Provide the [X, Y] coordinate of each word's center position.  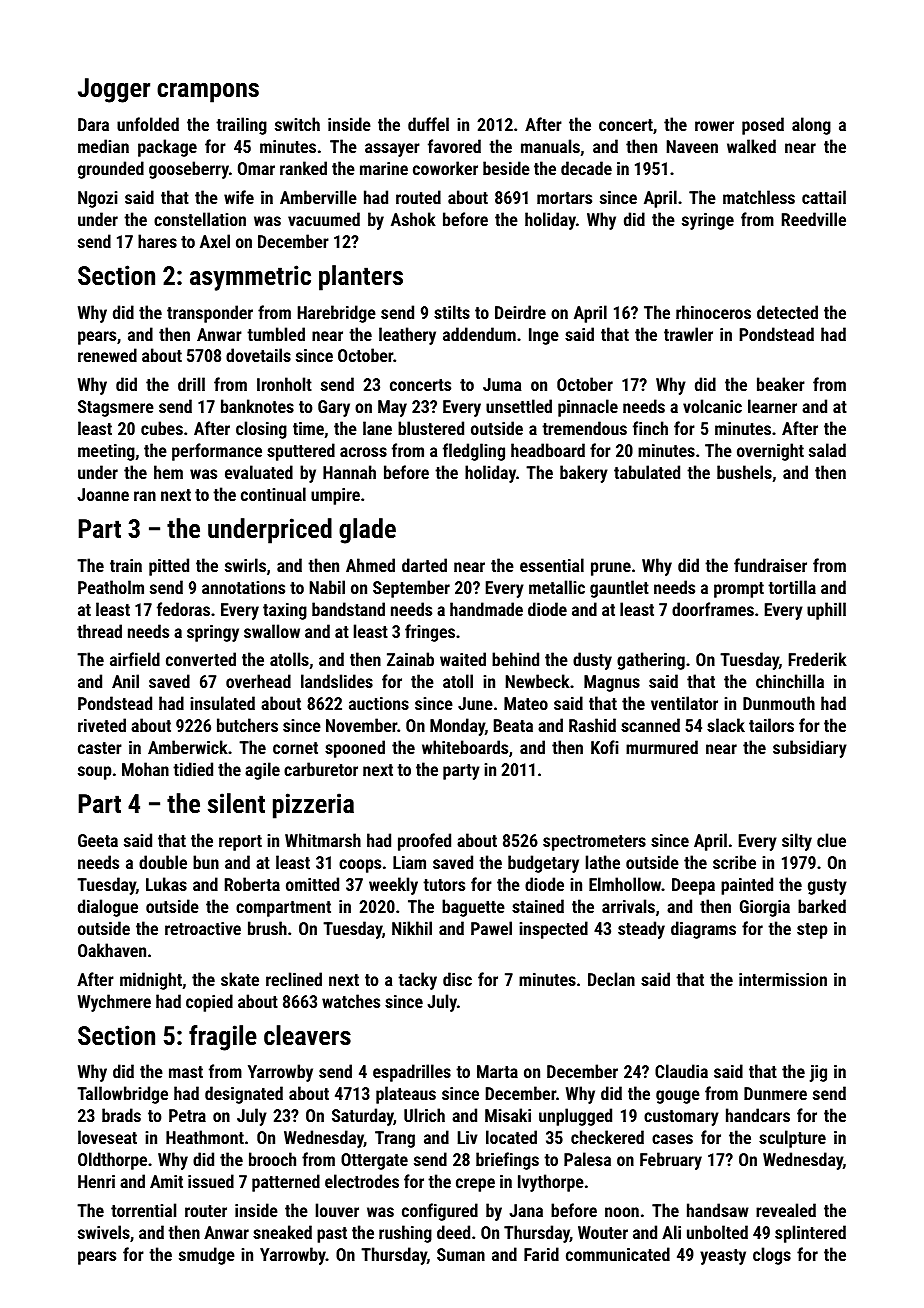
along [811, 126]
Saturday [363, 1117]
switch [297, 124]
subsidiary [810, 749]
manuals [550, 146]
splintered [810, 1234]
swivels [104, 1232]
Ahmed [370, 565]
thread [99, 631]
